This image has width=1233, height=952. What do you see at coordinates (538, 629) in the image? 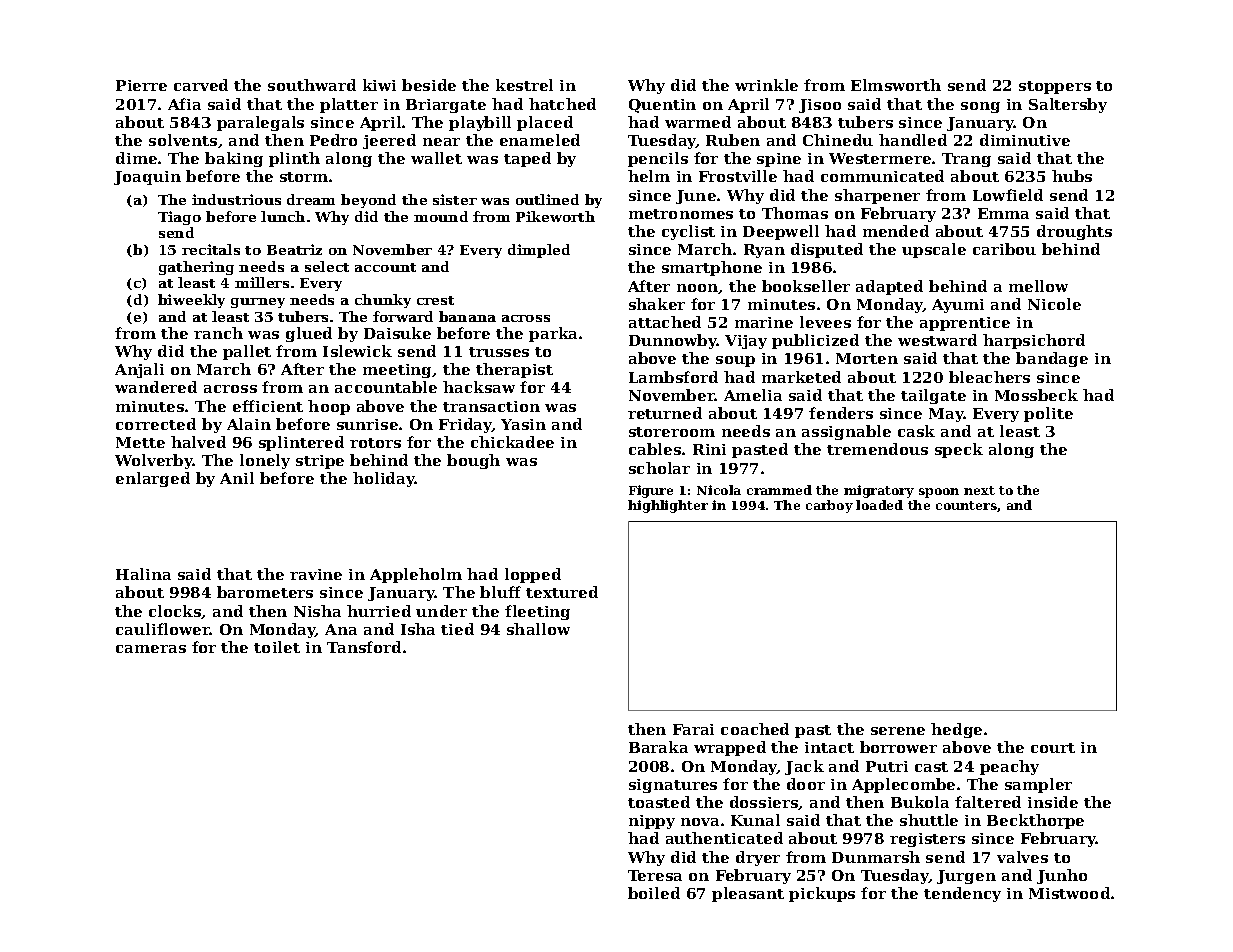
I see `shallow` at bounding box center [538, 629].
